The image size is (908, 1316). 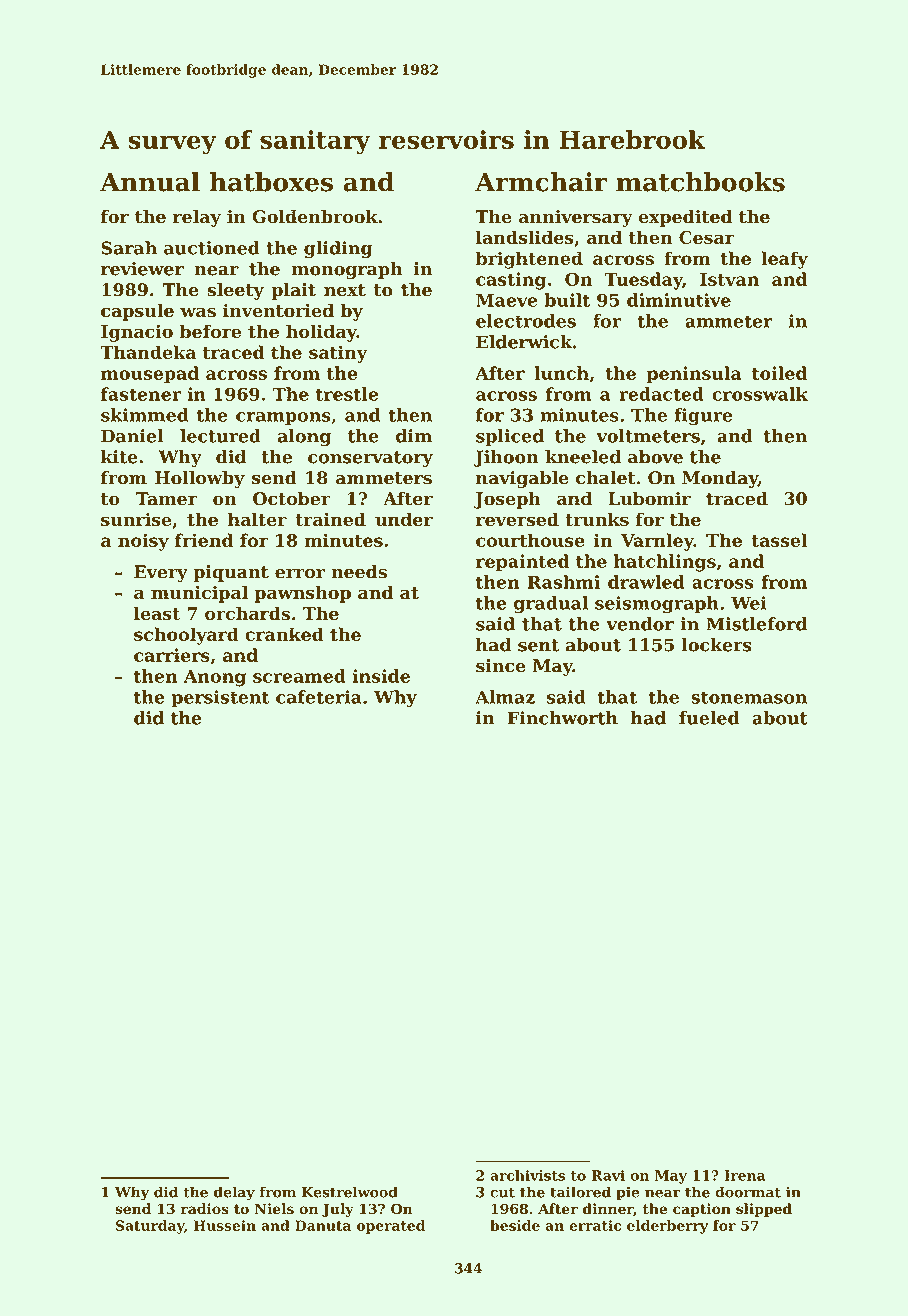 What do you see at coordinates (212, 248) in the image?
I see `auctioned` at bounding box center [212, 248].
